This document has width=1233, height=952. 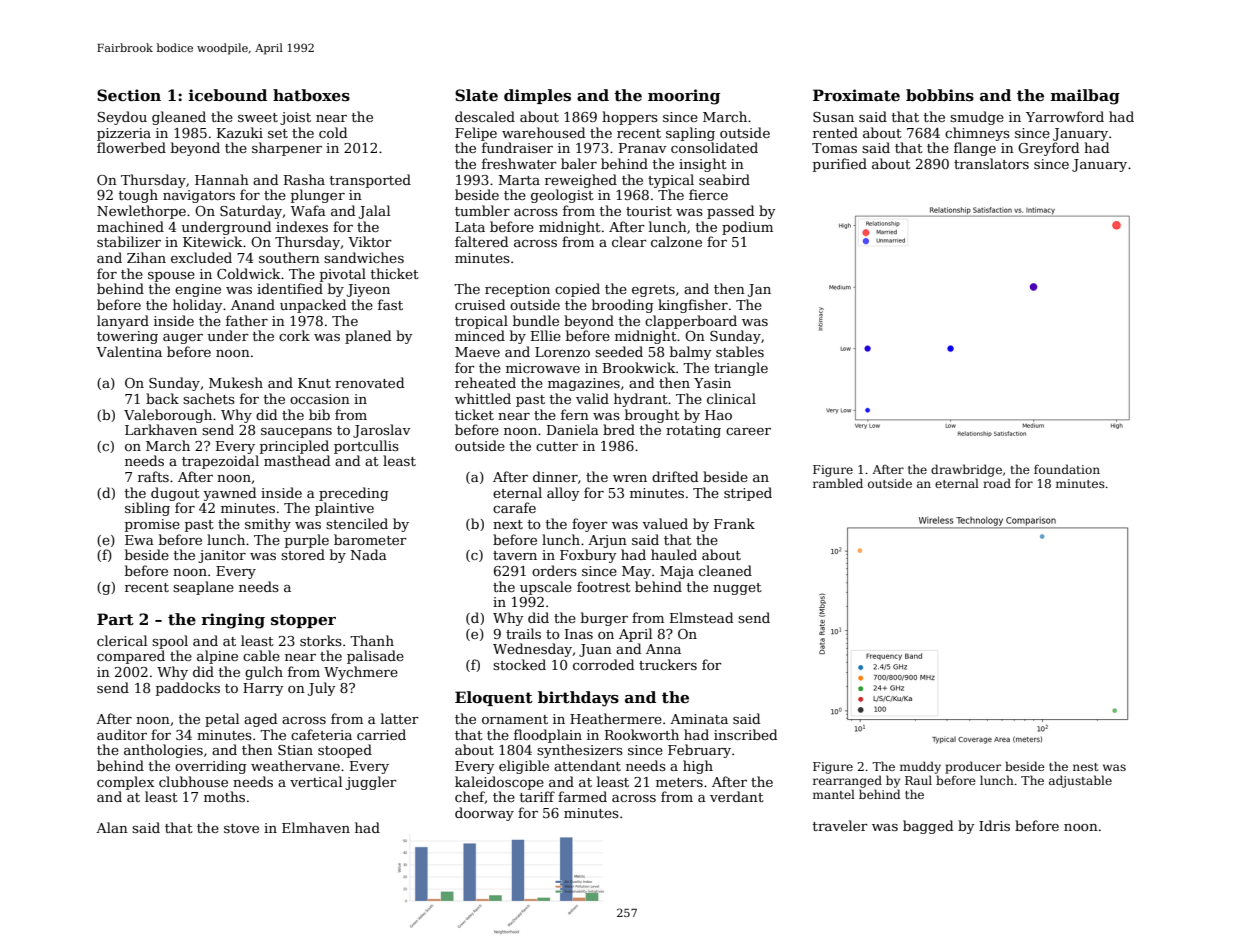 What do you see at coordinates (997, 483) in the document?
I see `road` at bounding box center [997, 483].
